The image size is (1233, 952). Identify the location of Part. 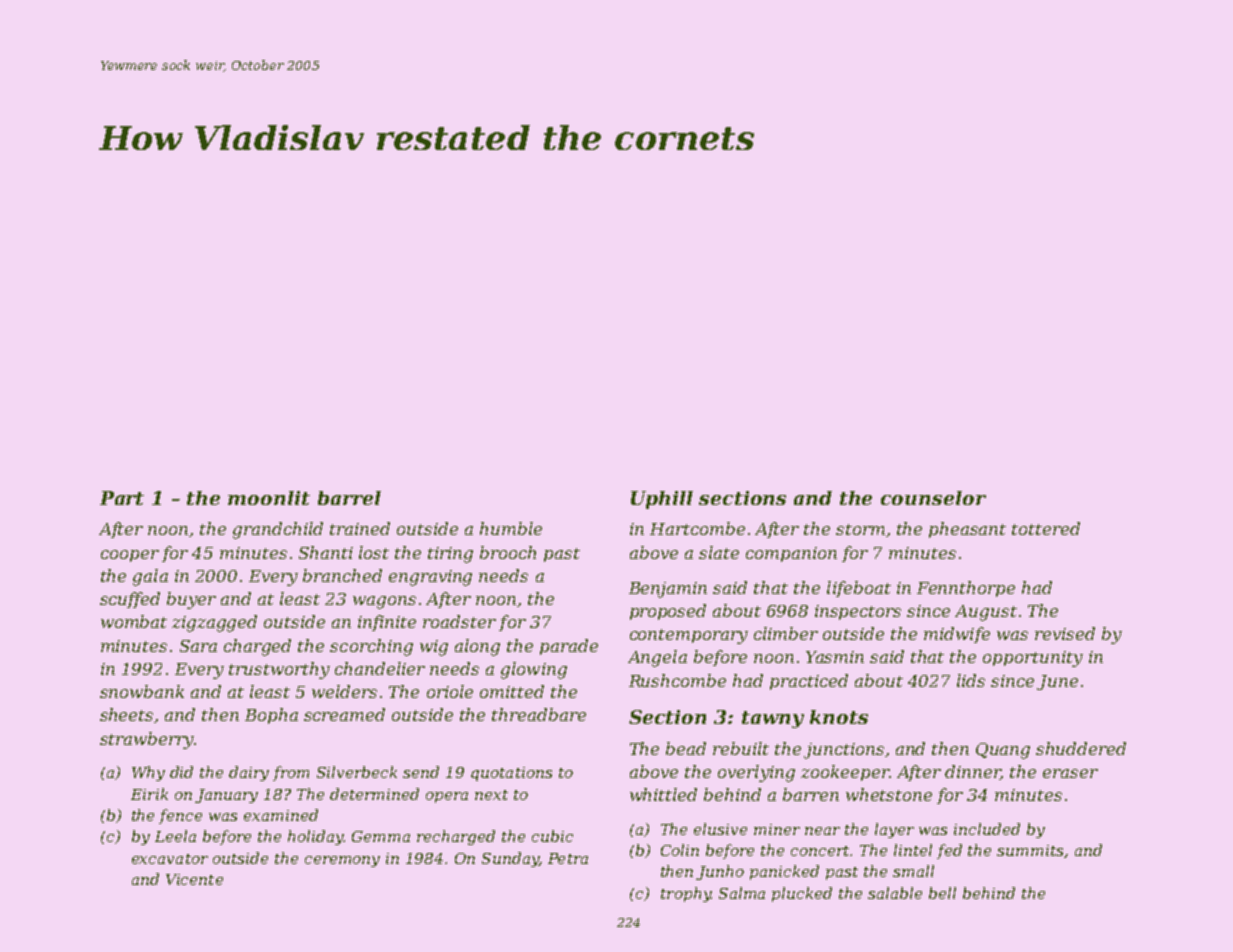
(122, 498).
